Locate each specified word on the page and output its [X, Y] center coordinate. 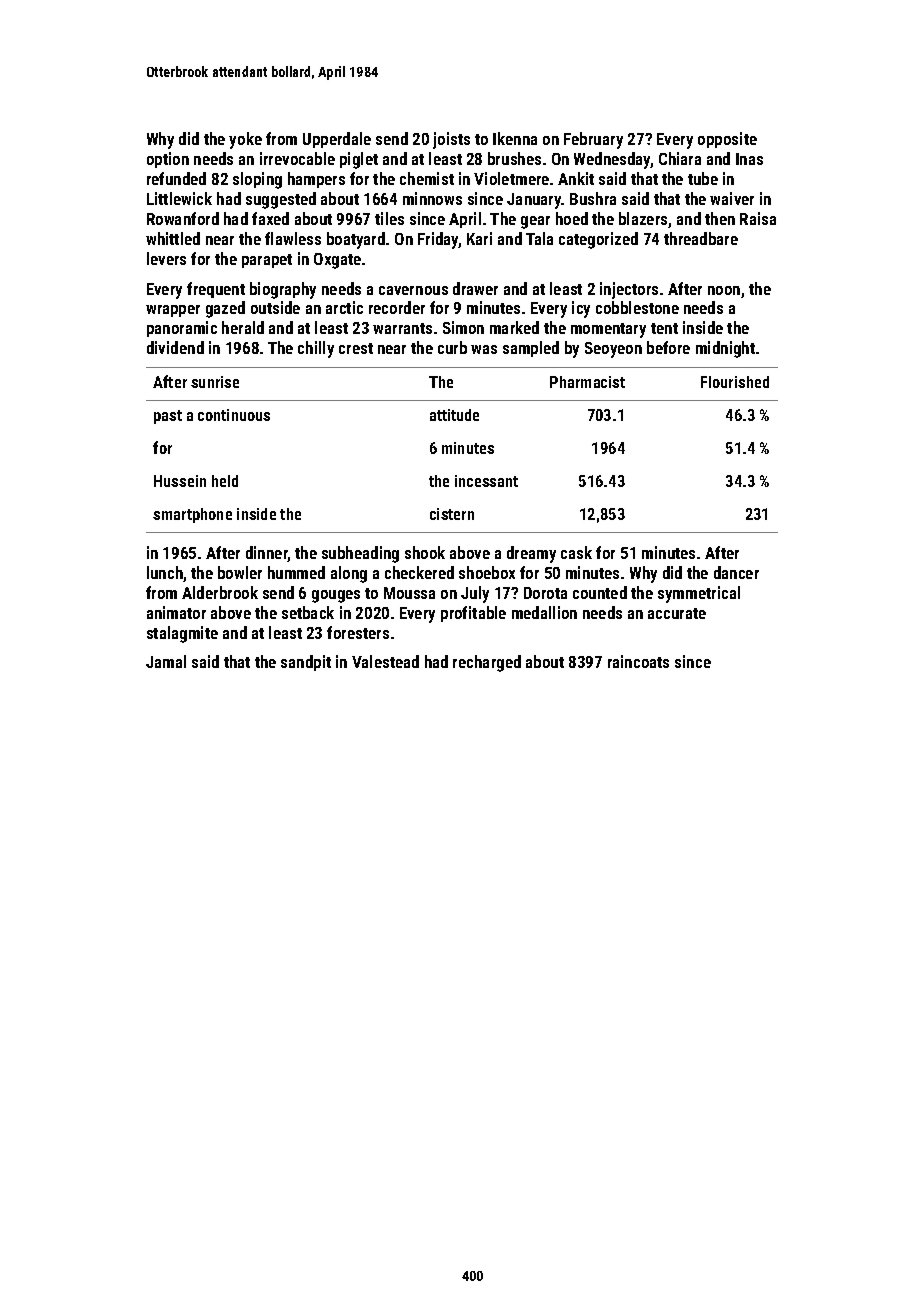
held [225, 481]
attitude [454, 415]
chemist [427, 178]
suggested [281, 200]
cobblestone [637, 307]
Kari [479, 238]
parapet [267, 261]
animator [176, 612]
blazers [643, 218]
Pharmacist [587, 382]
